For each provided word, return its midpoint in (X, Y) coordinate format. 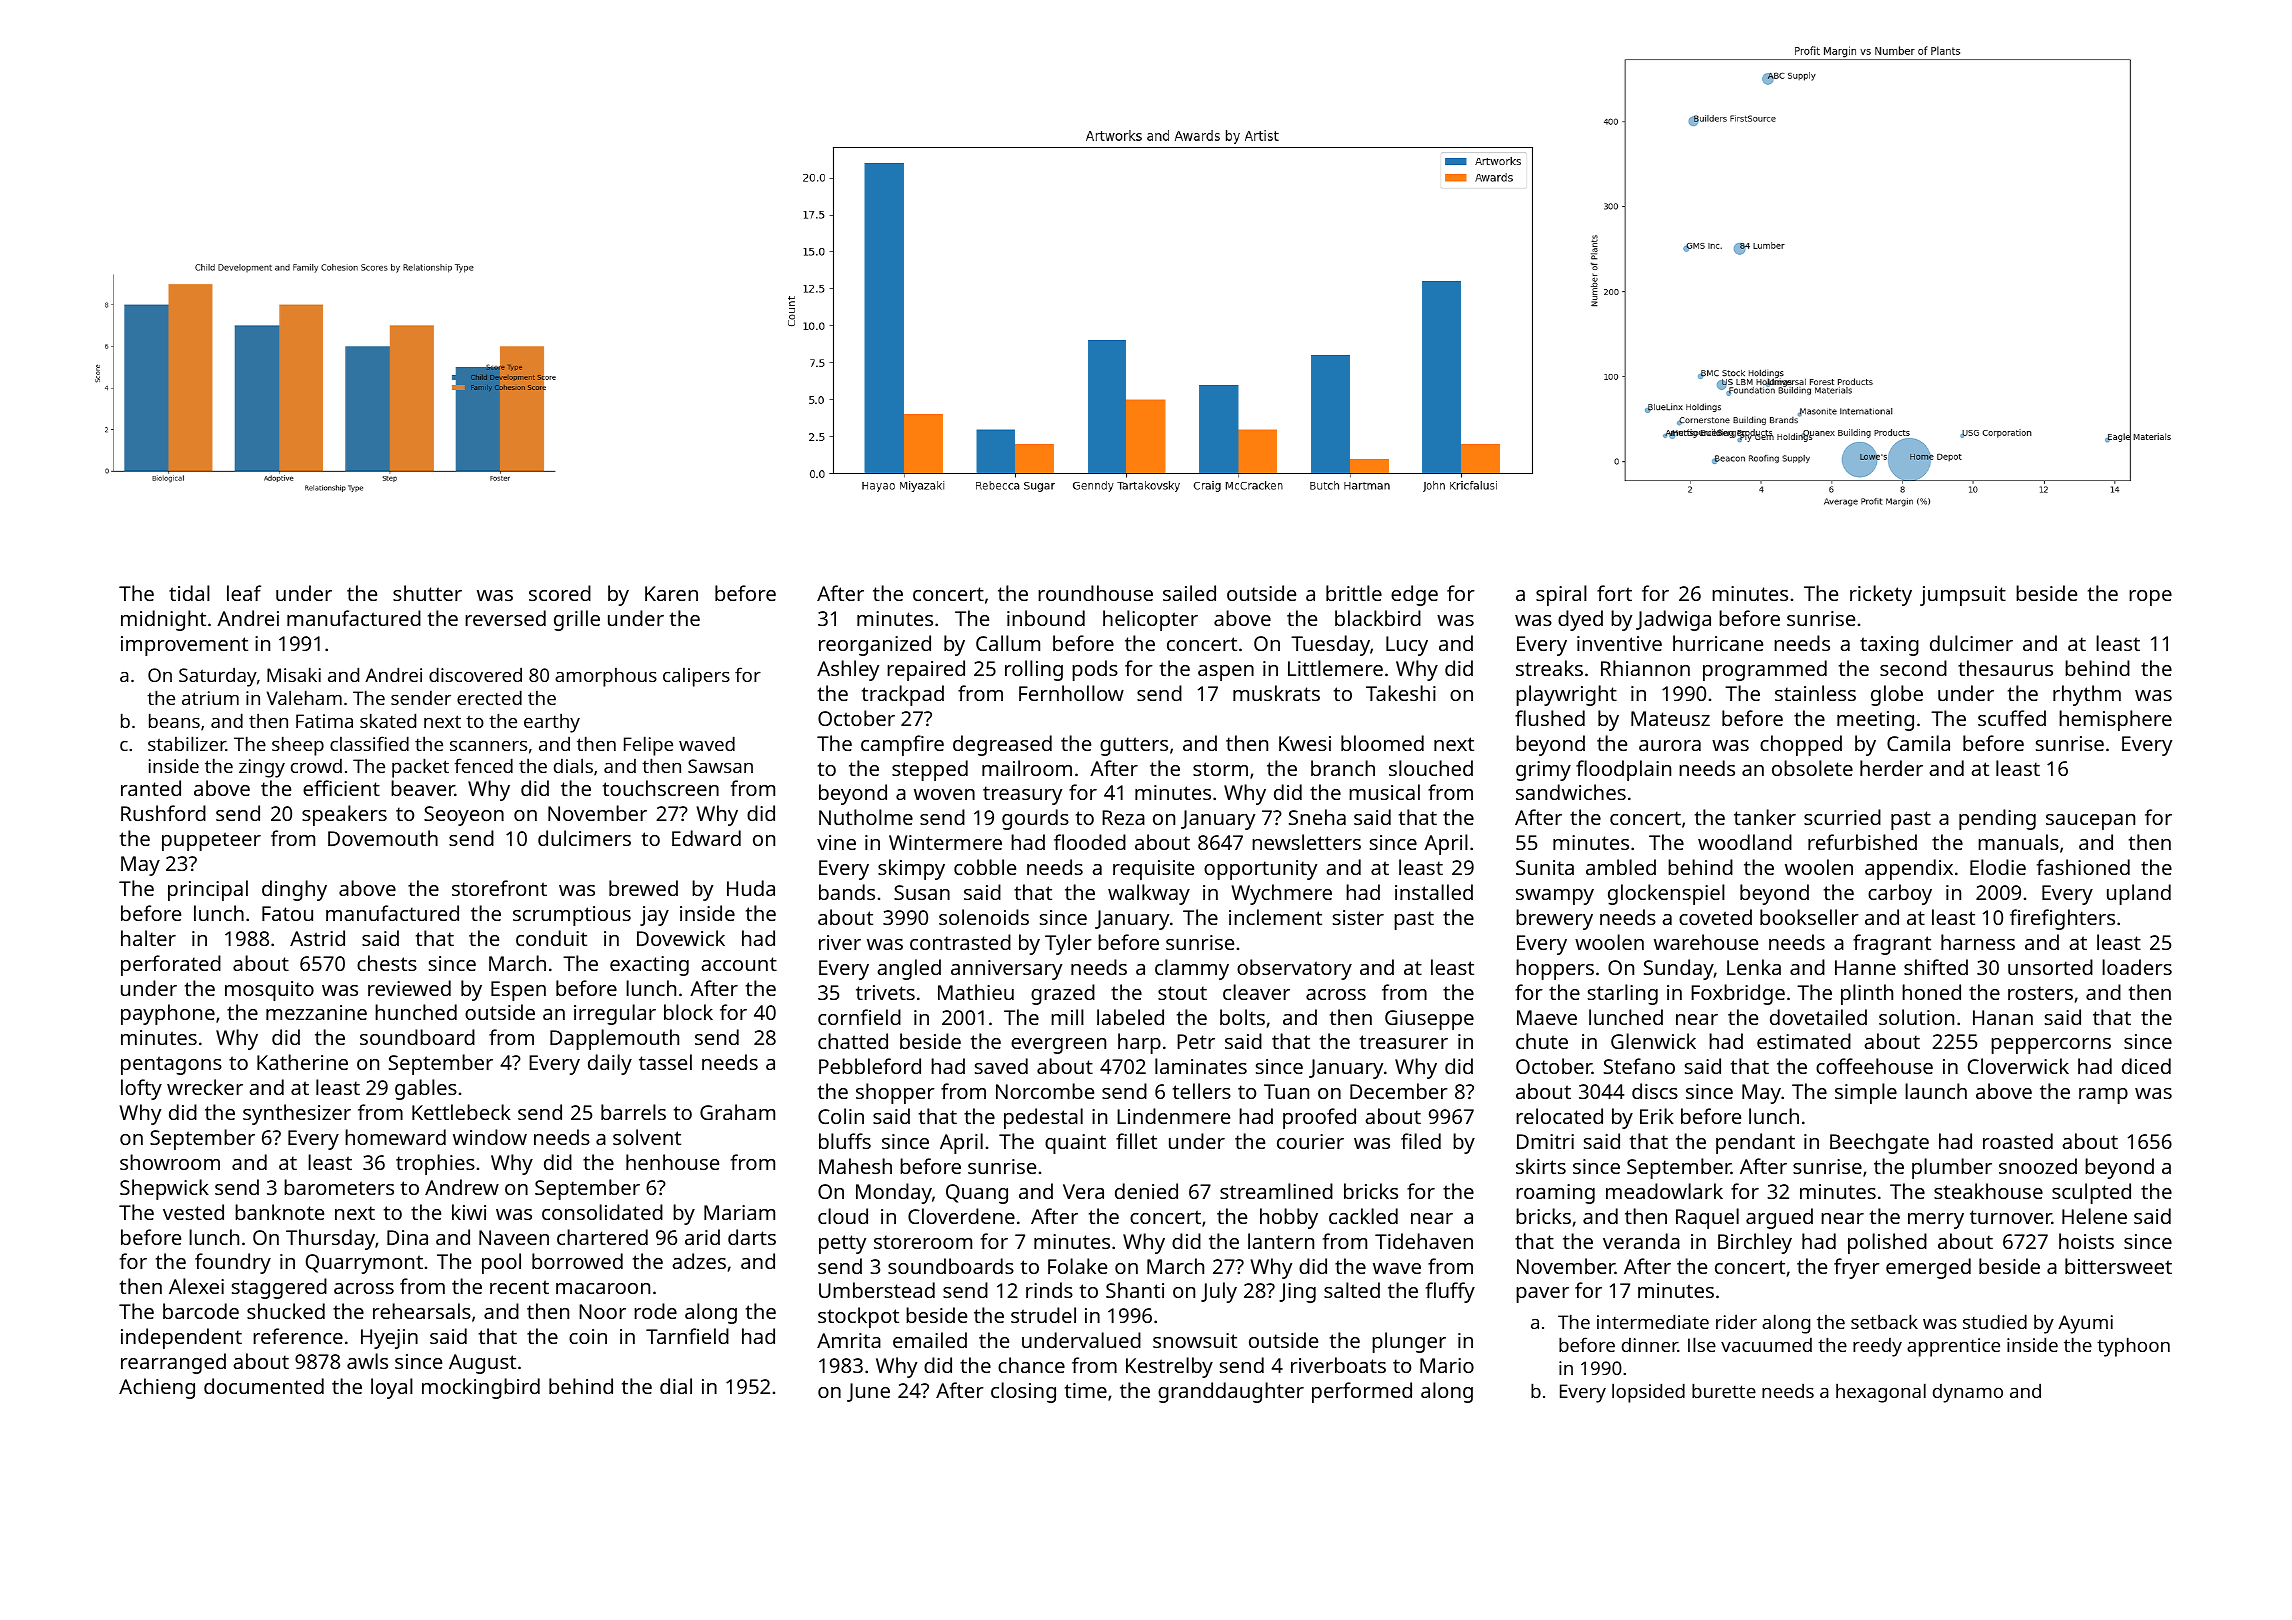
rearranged (173, 1363)
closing (1023, 1392)
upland (2139, 894)
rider (1736, 1321)
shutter (427, 593)
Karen (671, 593)
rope (2150, 598)
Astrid (317, 938)
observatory (1294, 969)
